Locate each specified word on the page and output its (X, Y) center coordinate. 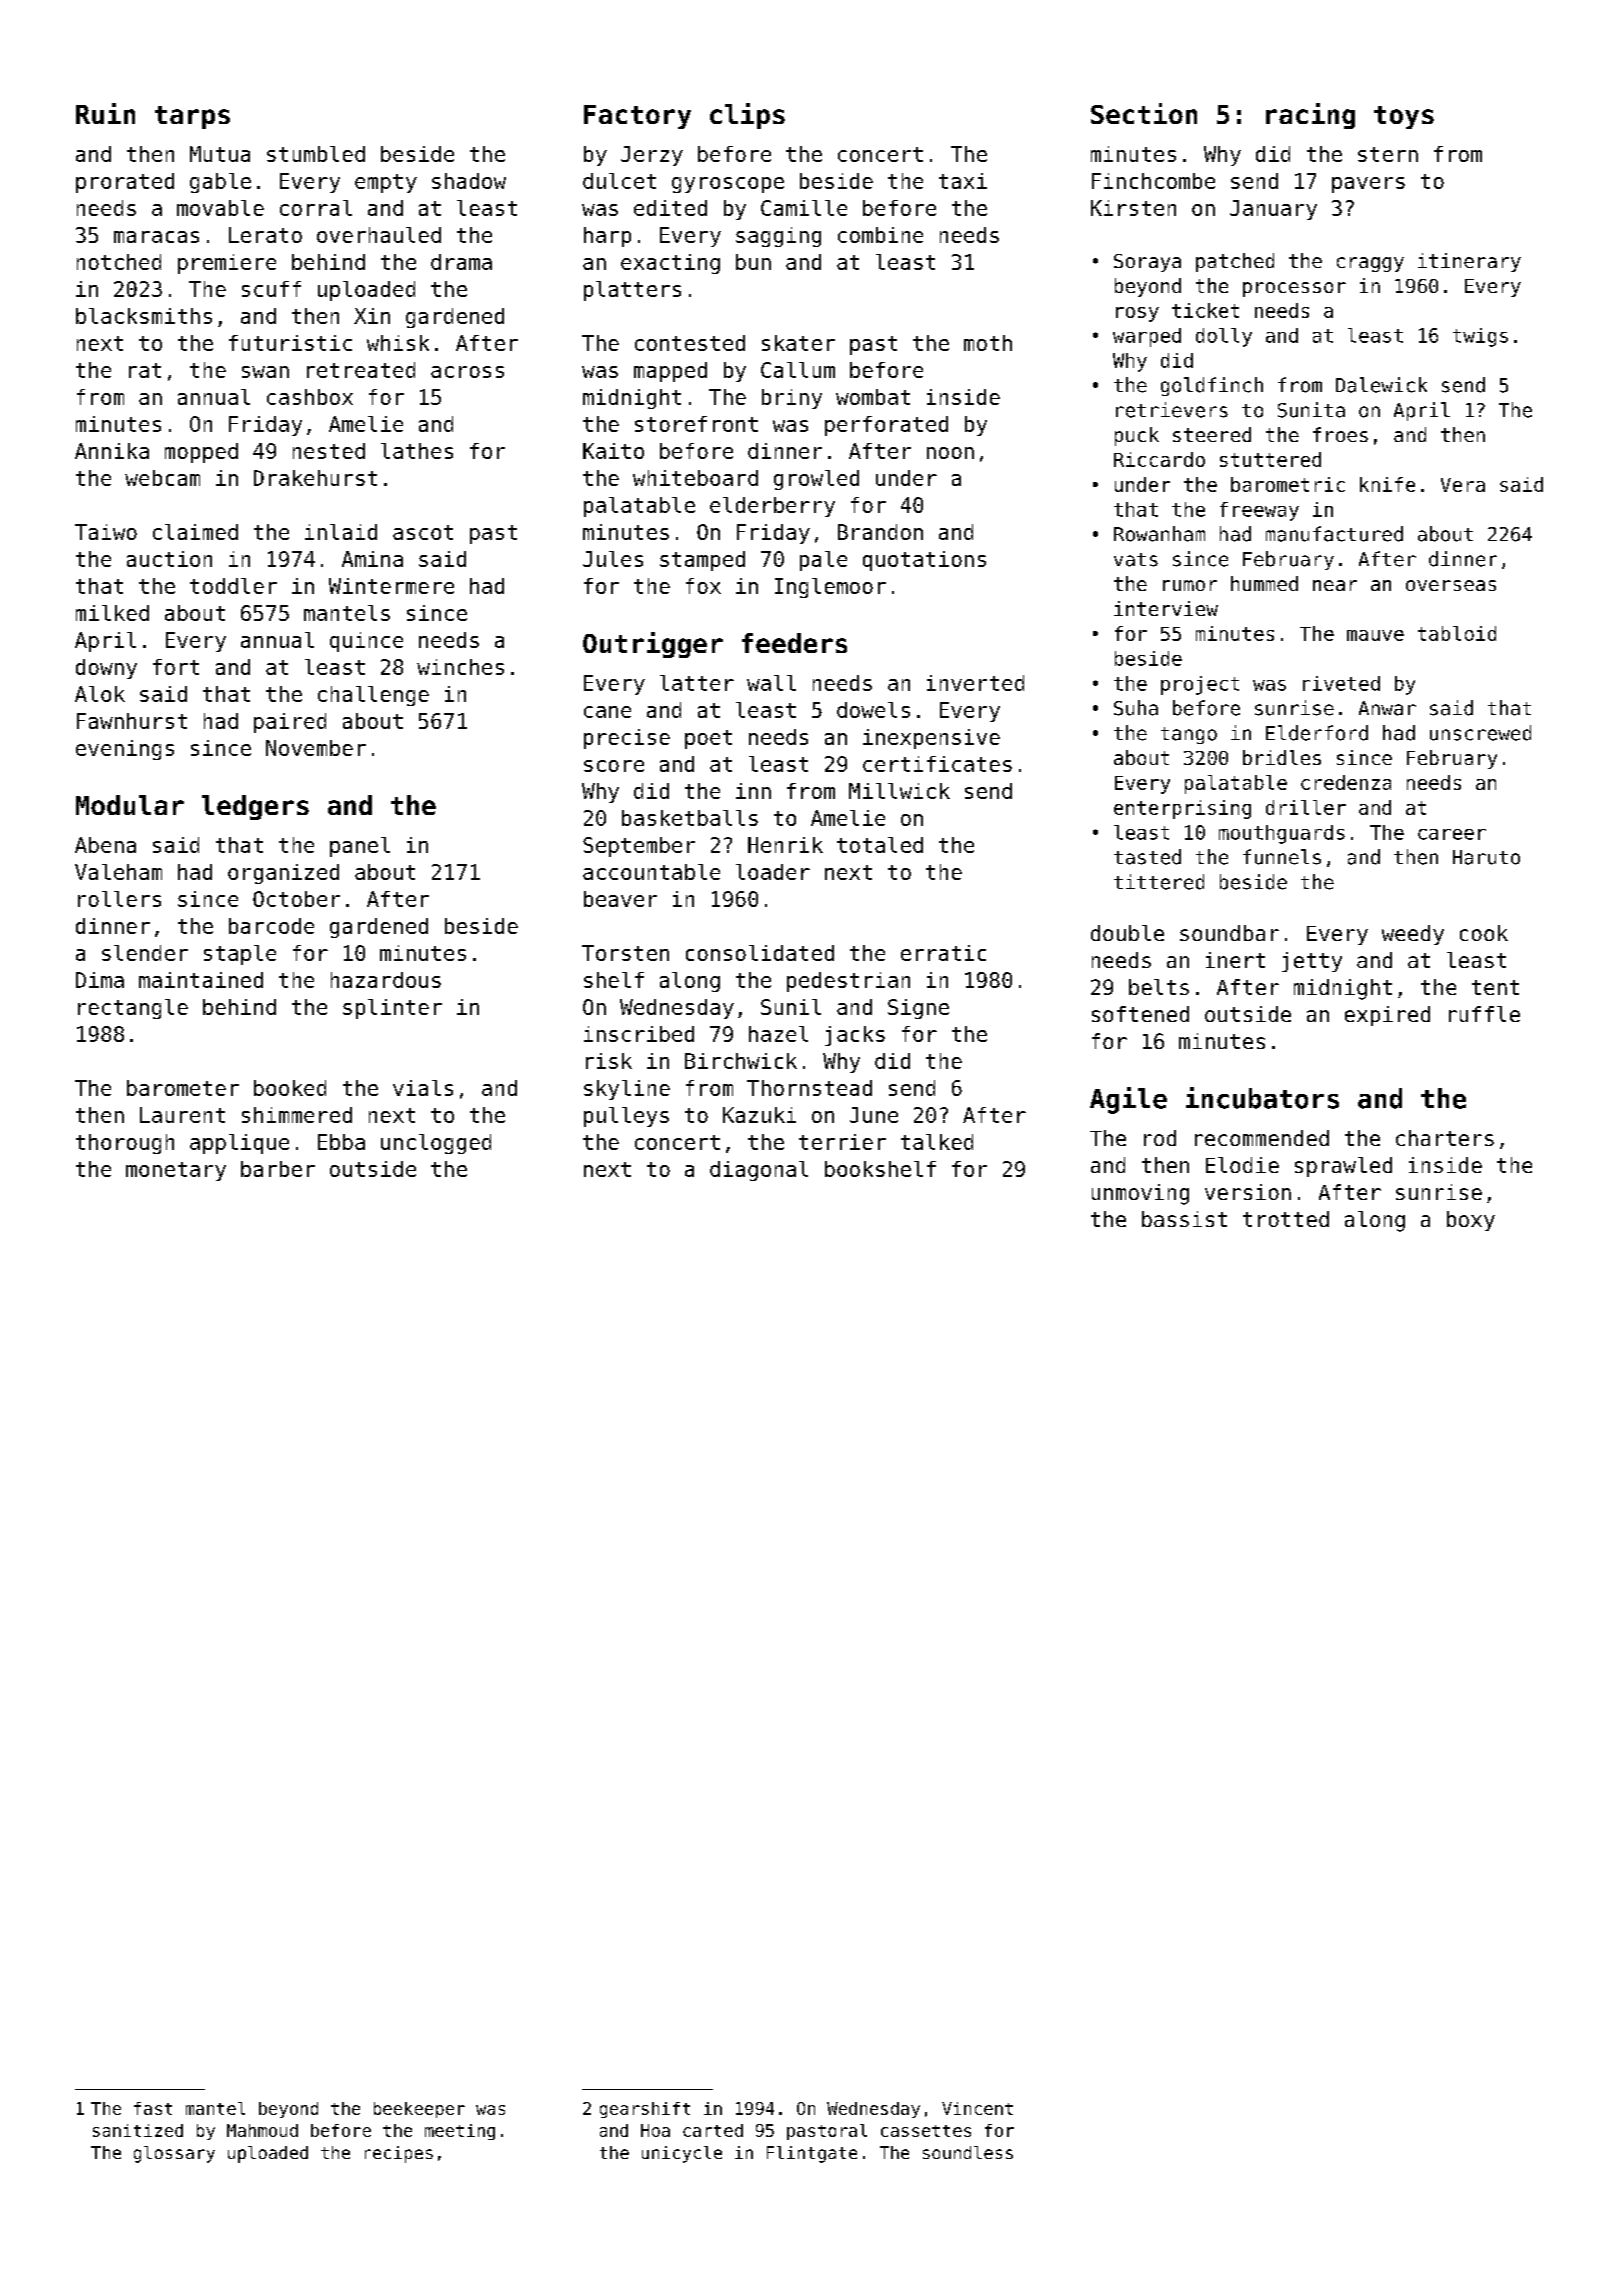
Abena (105, 845)
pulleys (626, 1117)
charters (1445, 1138)
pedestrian (848, 982)
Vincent (977, 2108)
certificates (937, 764)
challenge (373, 696)
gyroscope (728, 185)
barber (278, 1169)
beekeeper (419, 2110)
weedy (1413, 935)
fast (153, 2108)
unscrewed (1480, 733)
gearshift (645, 2110)
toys (1404, 117)
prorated (125, 183)
